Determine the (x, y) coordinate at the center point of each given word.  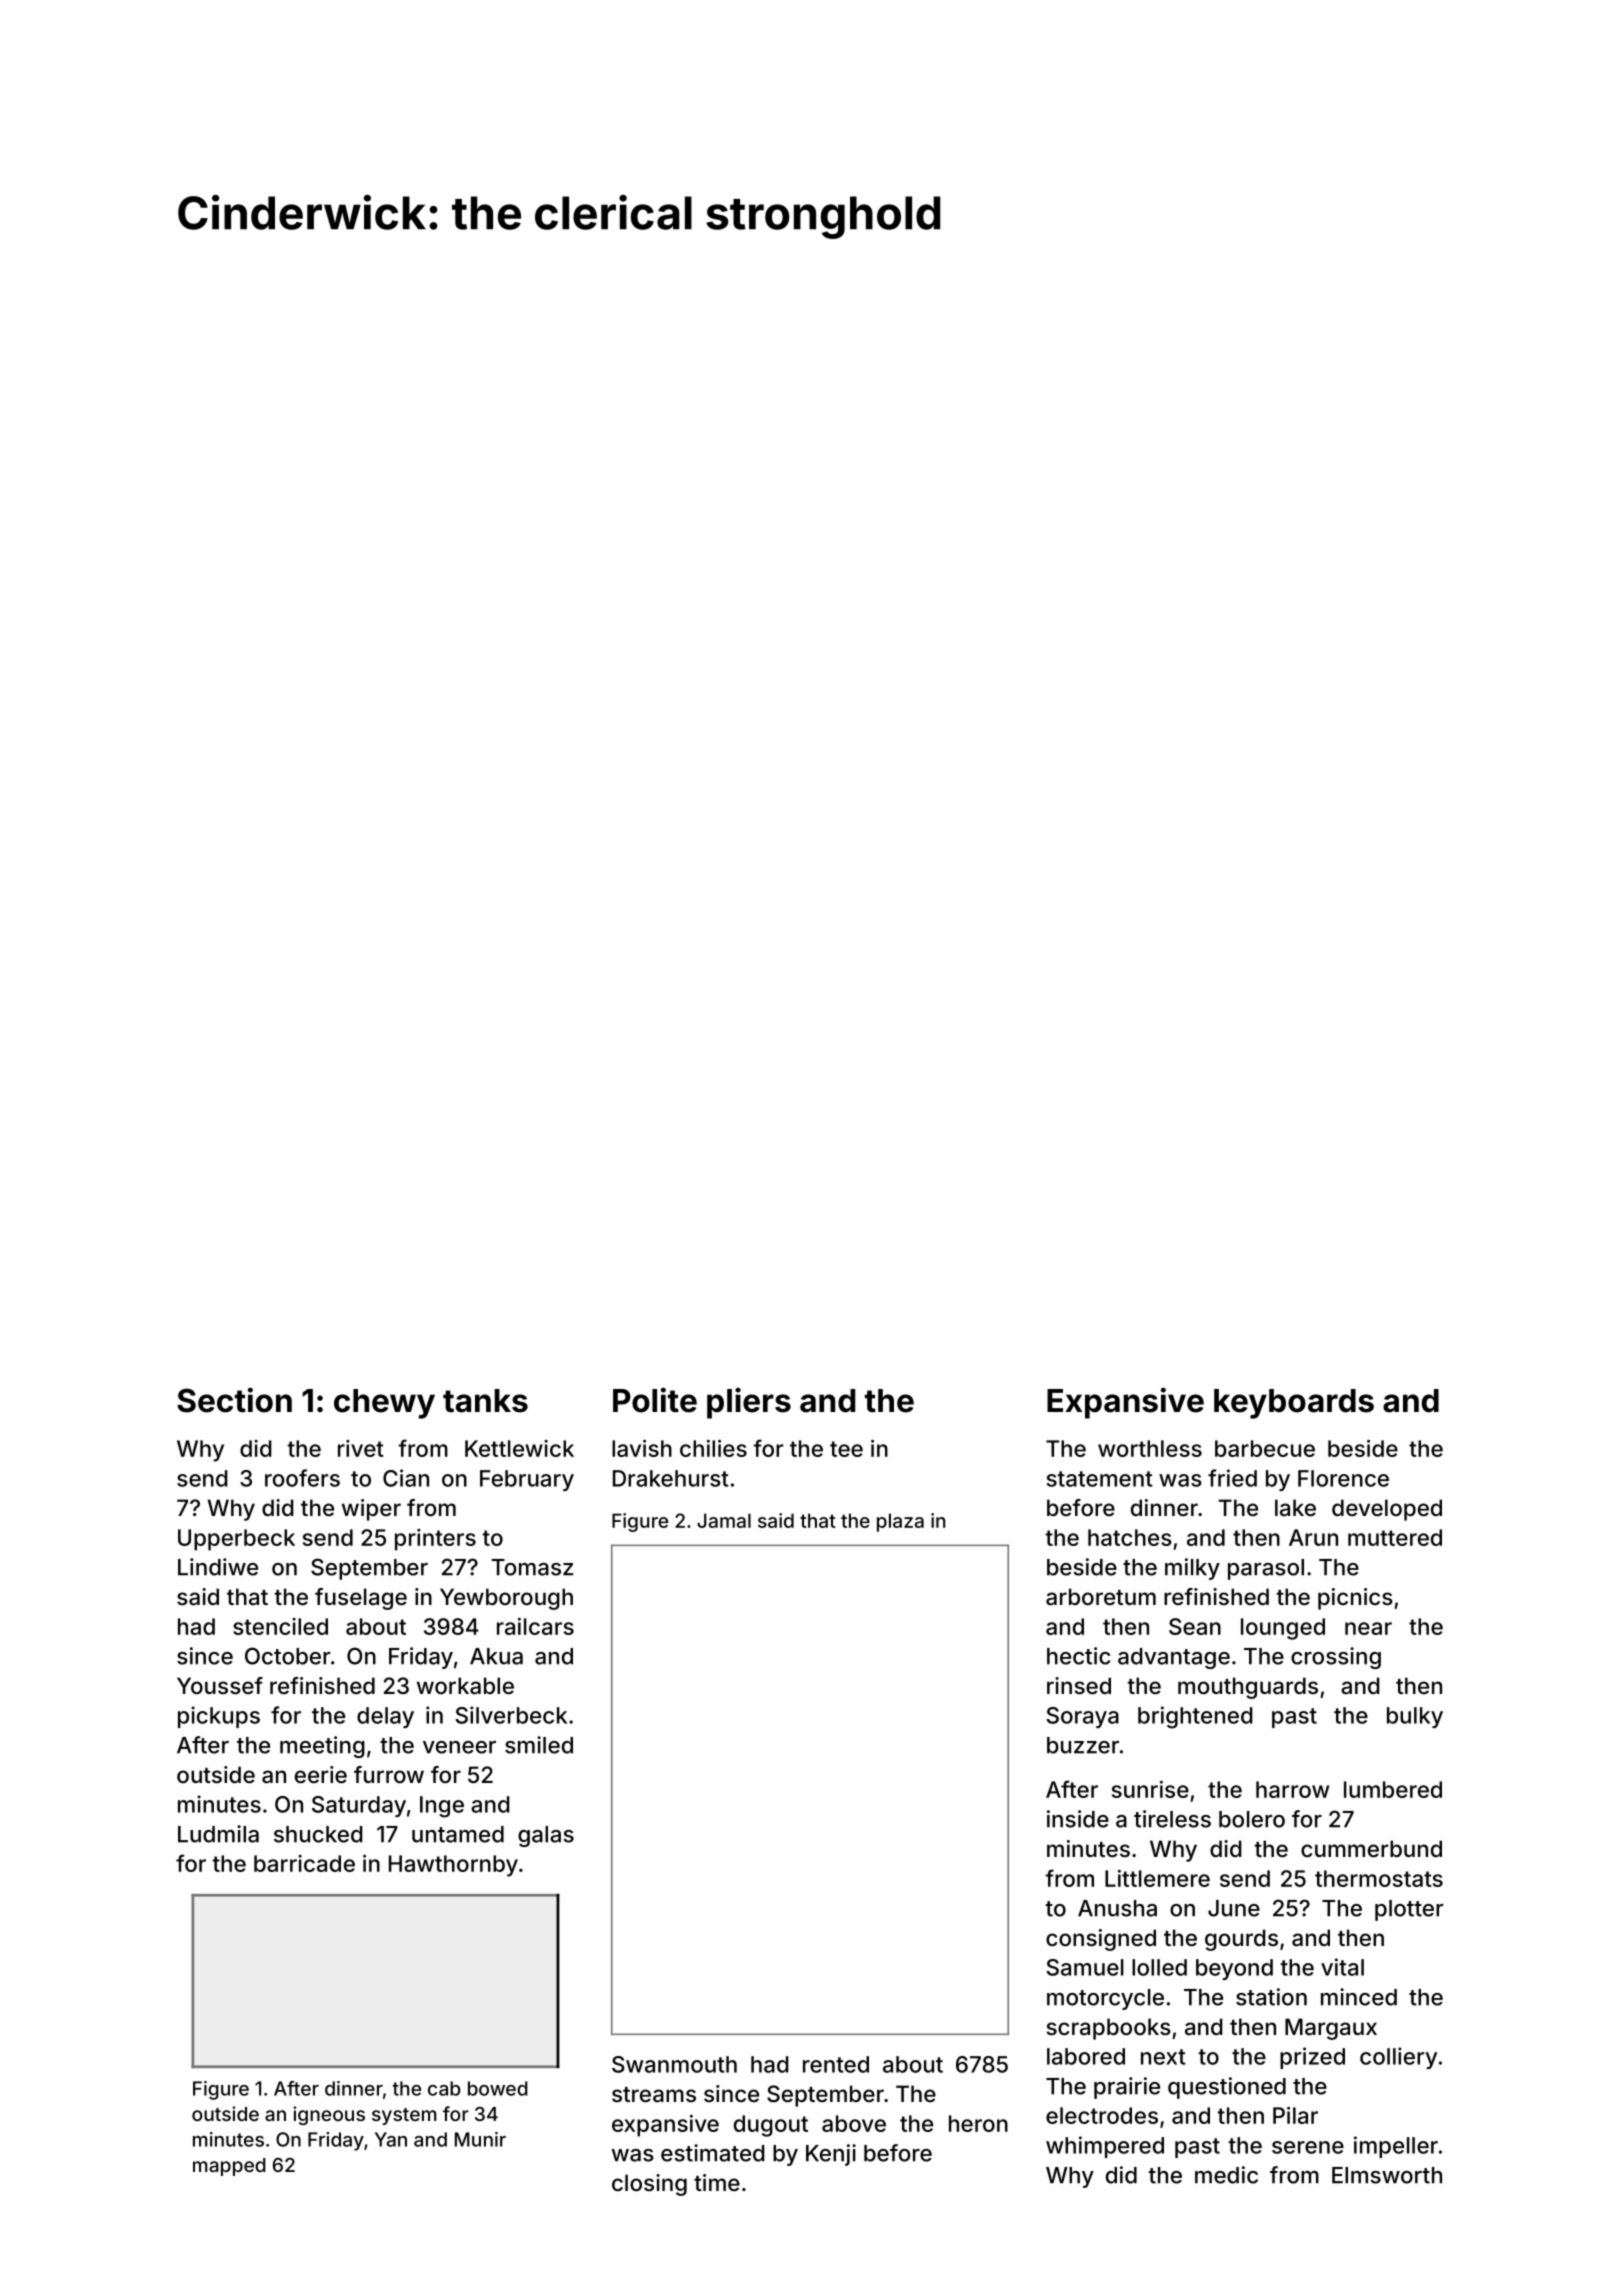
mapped (229, 2167)
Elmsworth (1387, 2175)
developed (1387, 1510)
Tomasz (532, 1567)
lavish (642, 1448)
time (717, 2182)
